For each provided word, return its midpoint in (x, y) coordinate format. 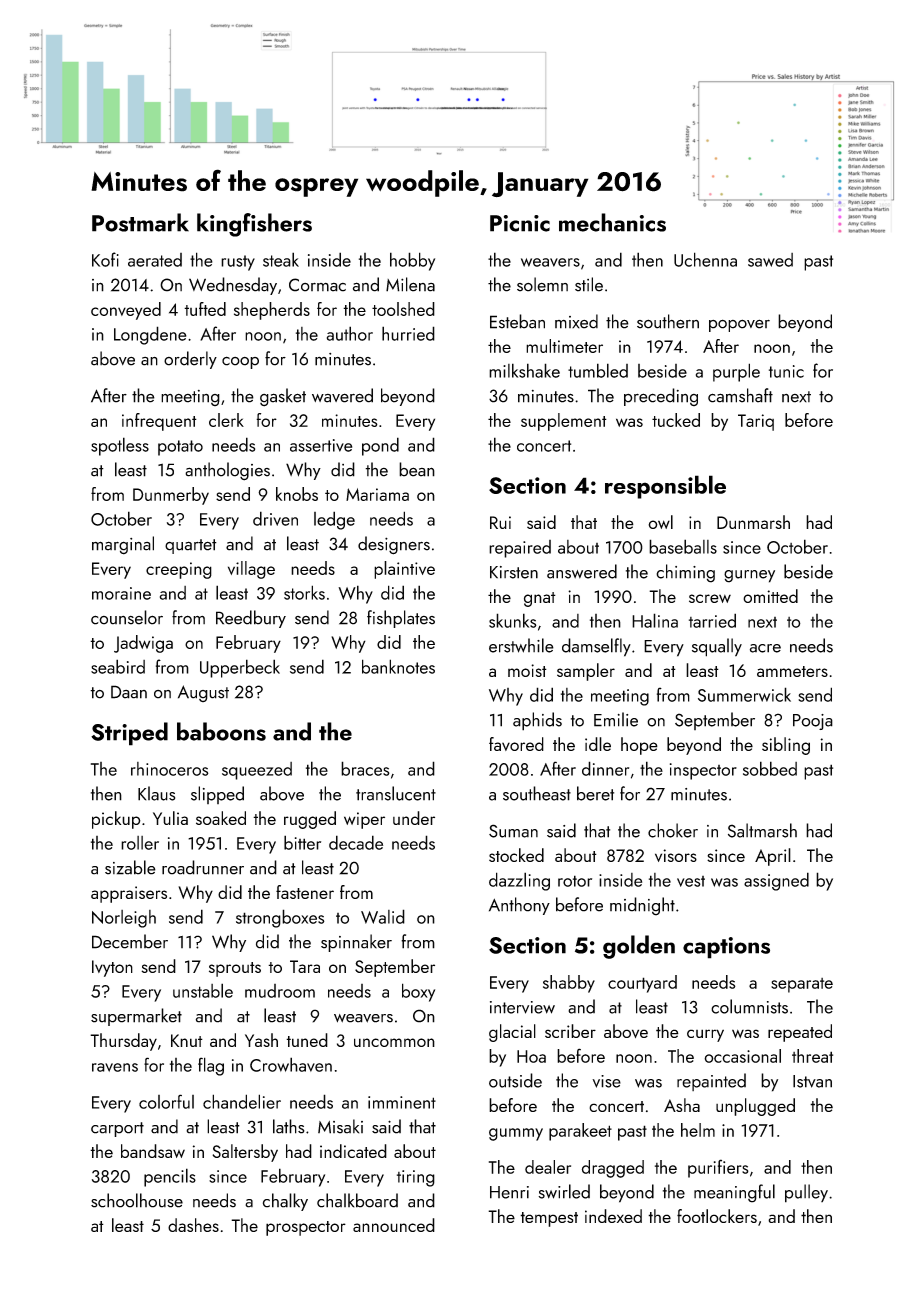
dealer (548, 1167)
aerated (155, 260)
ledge (334, 520)
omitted (770, 596)
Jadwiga (143, 644)
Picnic (520, 223)
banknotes (398, 666)
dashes (193, 1225)
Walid (383, 916)
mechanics (612, 222)
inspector (703, 771)
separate (802, 985)
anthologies (227, 471)
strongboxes (280, 918)
